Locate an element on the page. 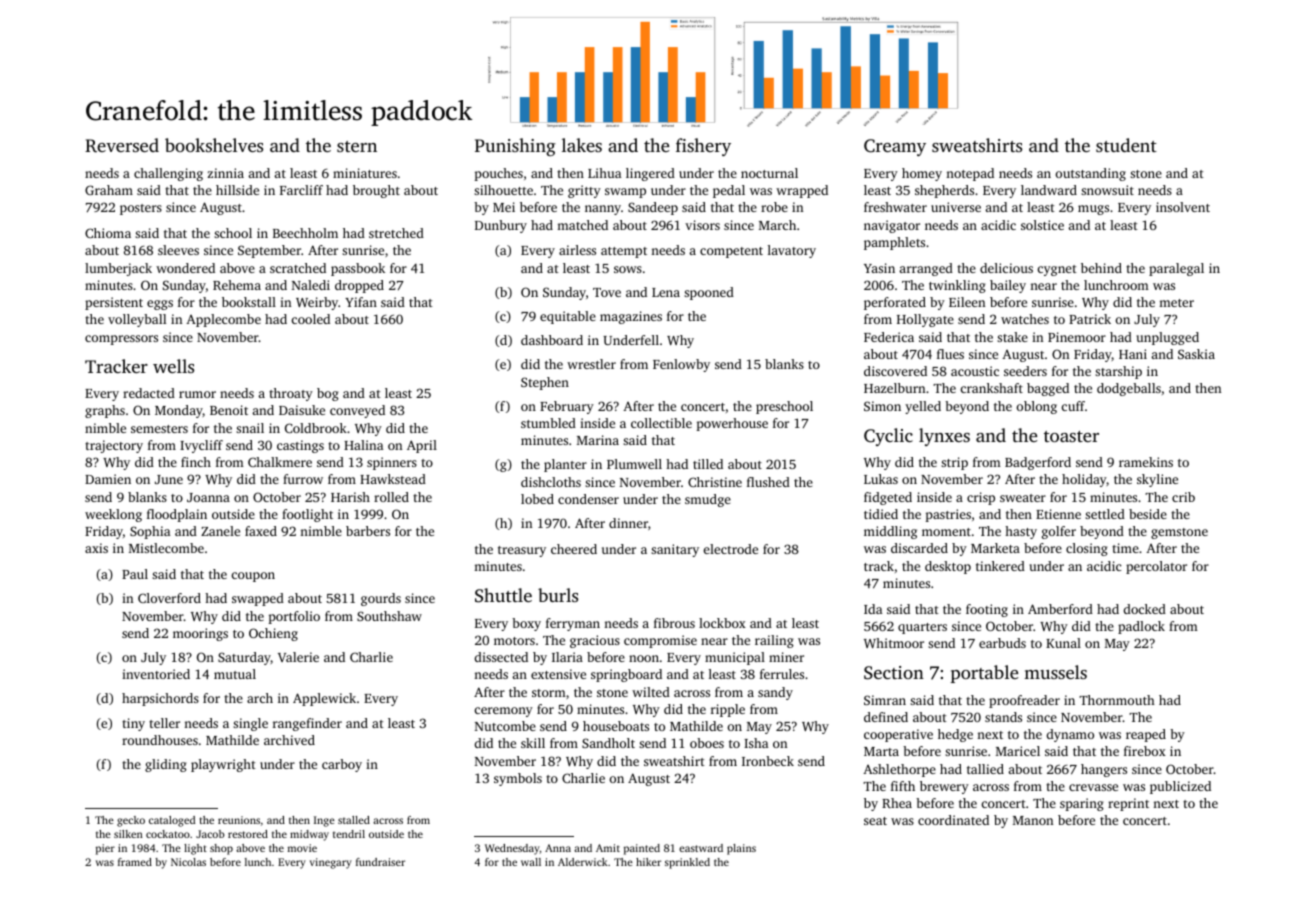 The width and height of the page is (1308, 924). beside is located at coordinates (1148, 514).
